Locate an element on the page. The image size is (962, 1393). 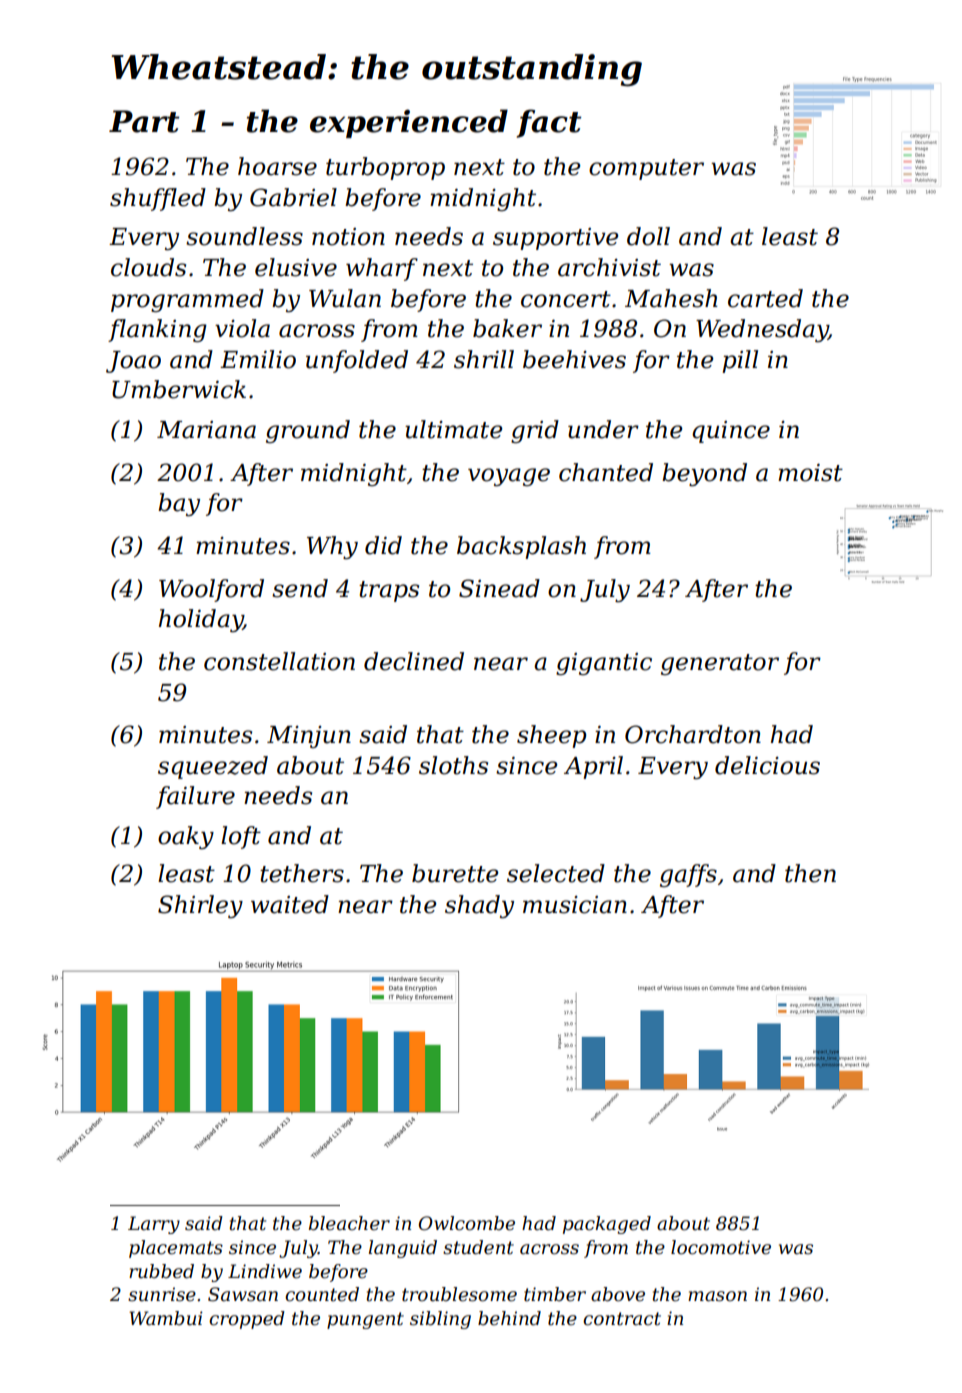
Shirley is located at coordinates (200, 906).
